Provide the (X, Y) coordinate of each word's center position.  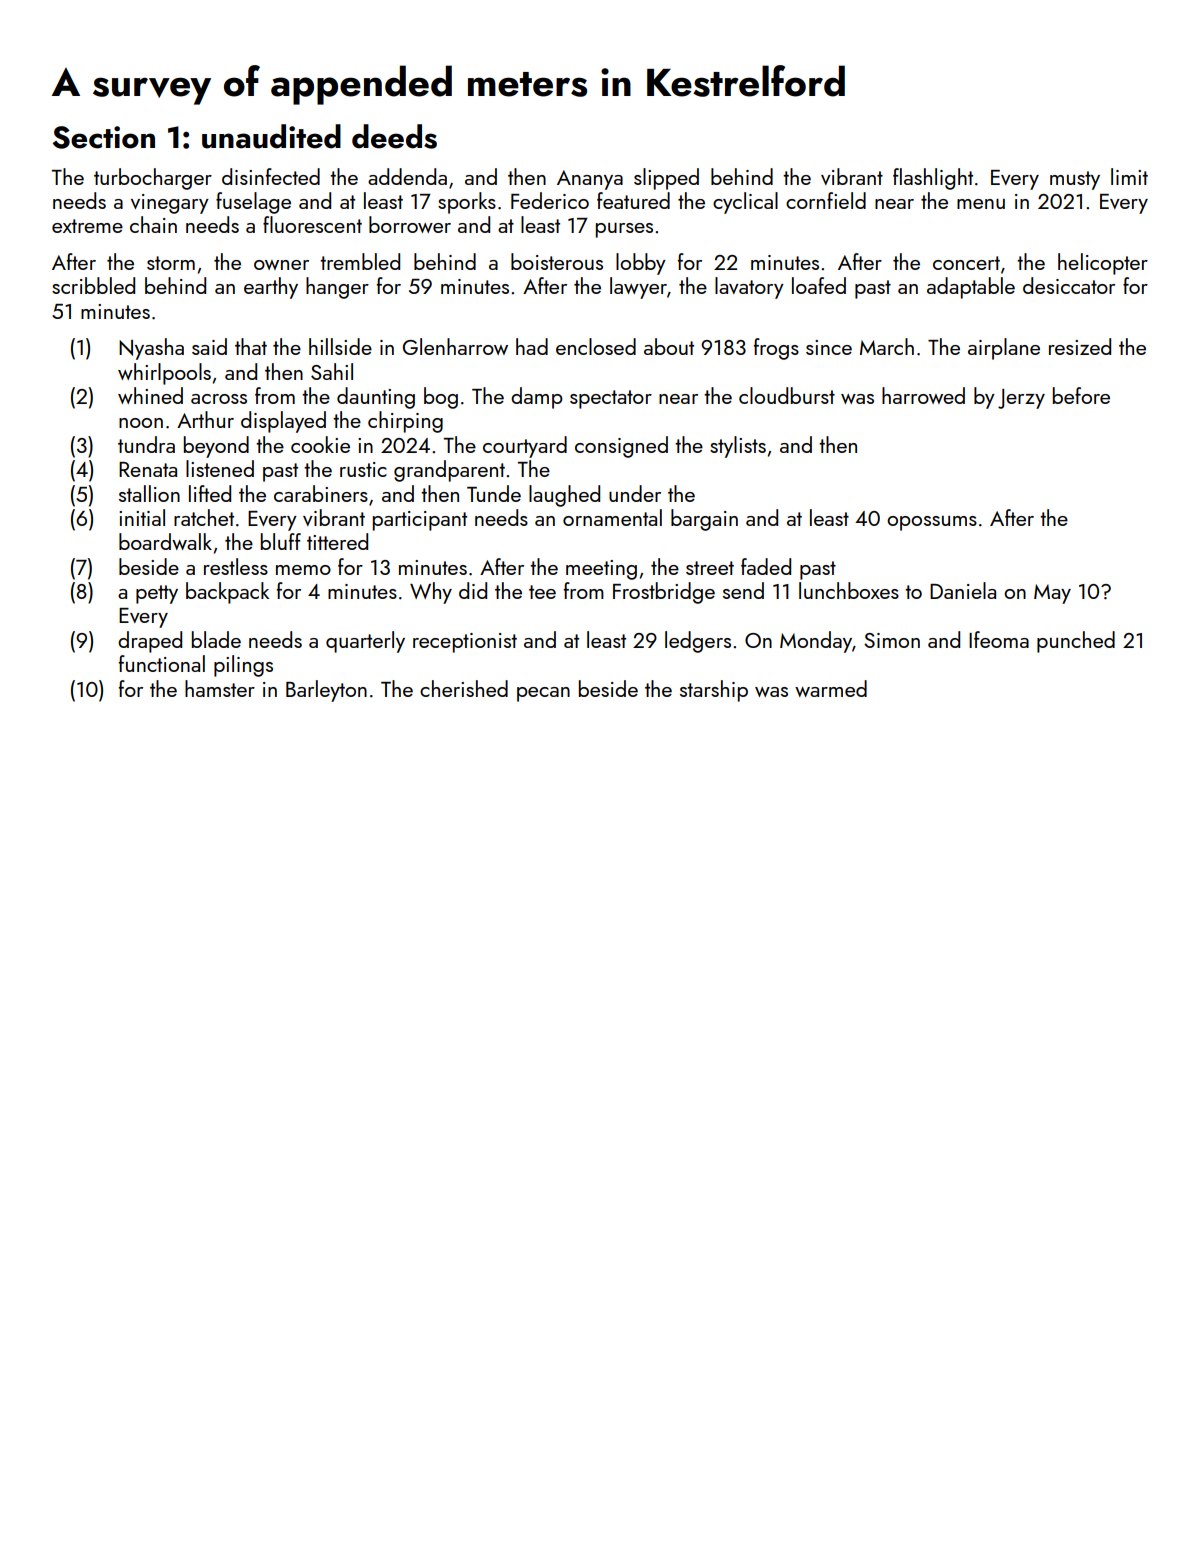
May (1052, 594)
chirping (405, 422)
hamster (220, 688)
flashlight (933, 179)
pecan (543, 694)
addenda (407, 176)
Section (104, 137)
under (635, 493)
